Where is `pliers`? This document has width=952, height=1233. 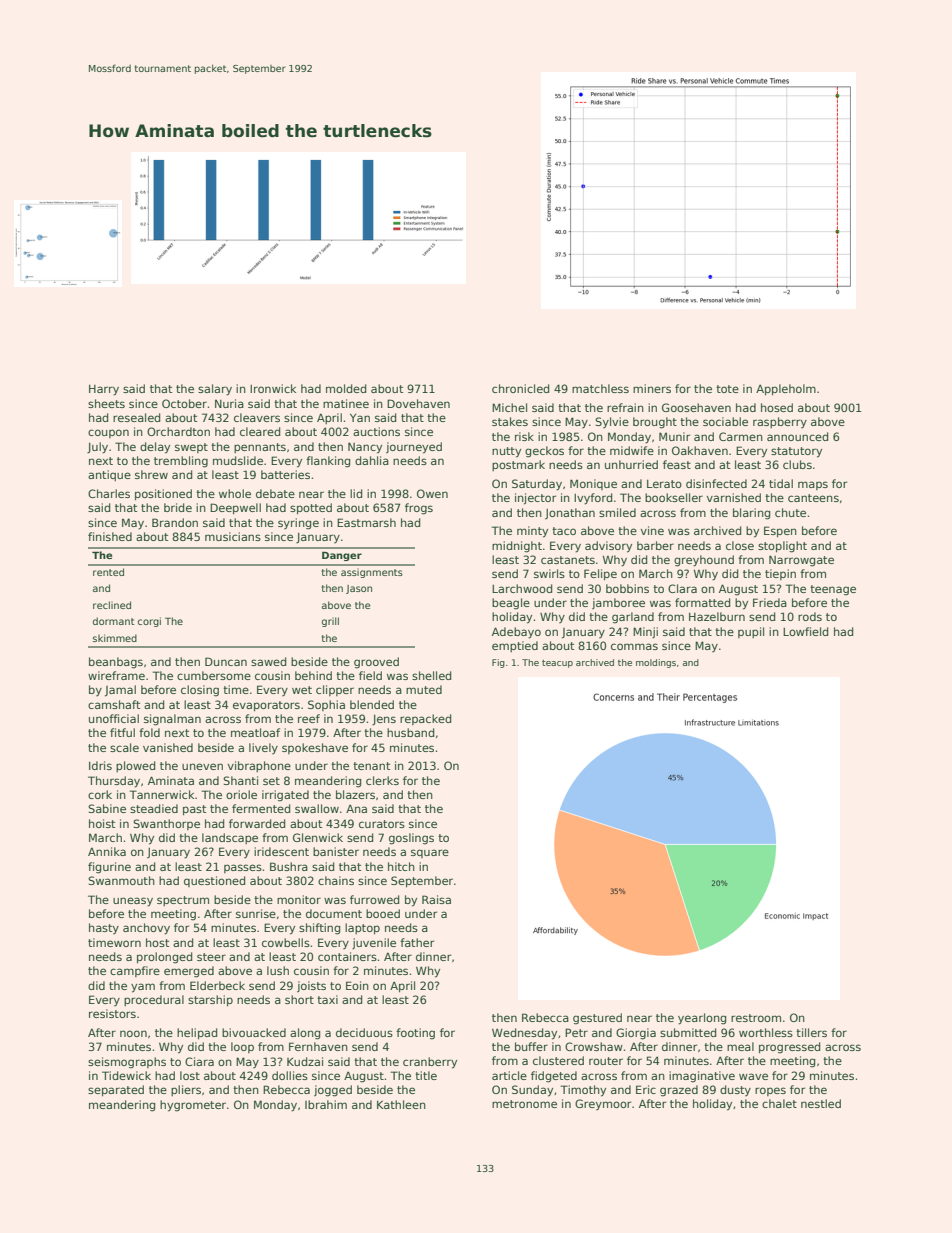
pliers is located at coordinates (186, 1090).
